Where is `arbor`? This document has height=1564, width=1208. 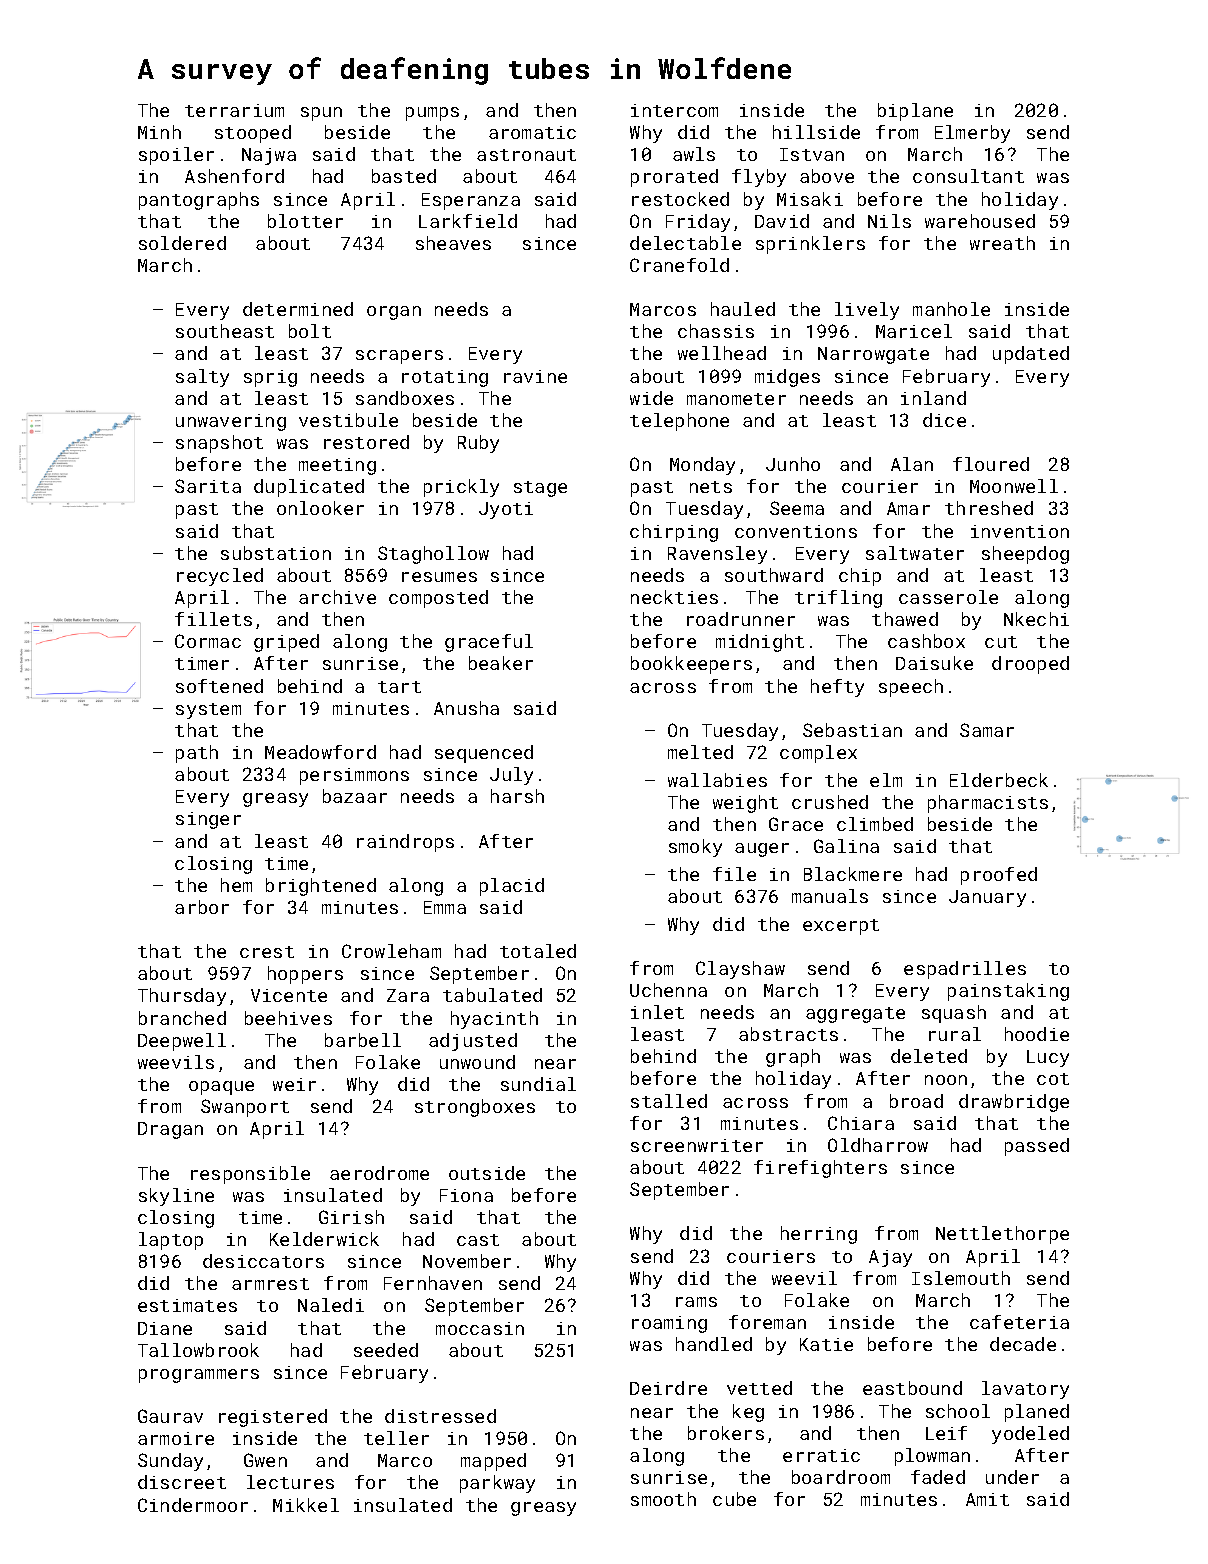
arbor is located at coordinates (202, 907).
